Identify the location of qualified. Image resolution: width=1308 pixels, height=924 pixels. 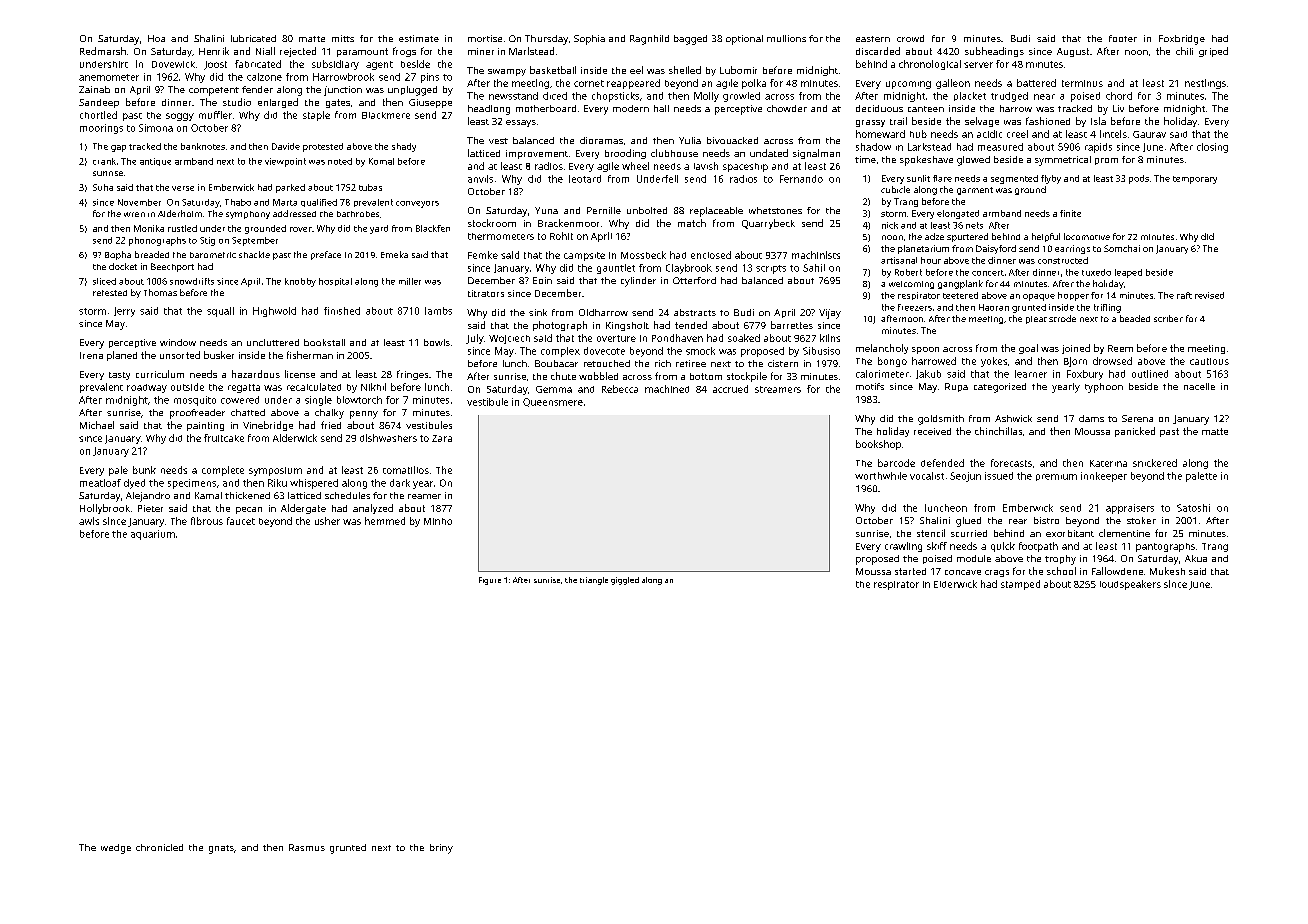
(319, 203).
